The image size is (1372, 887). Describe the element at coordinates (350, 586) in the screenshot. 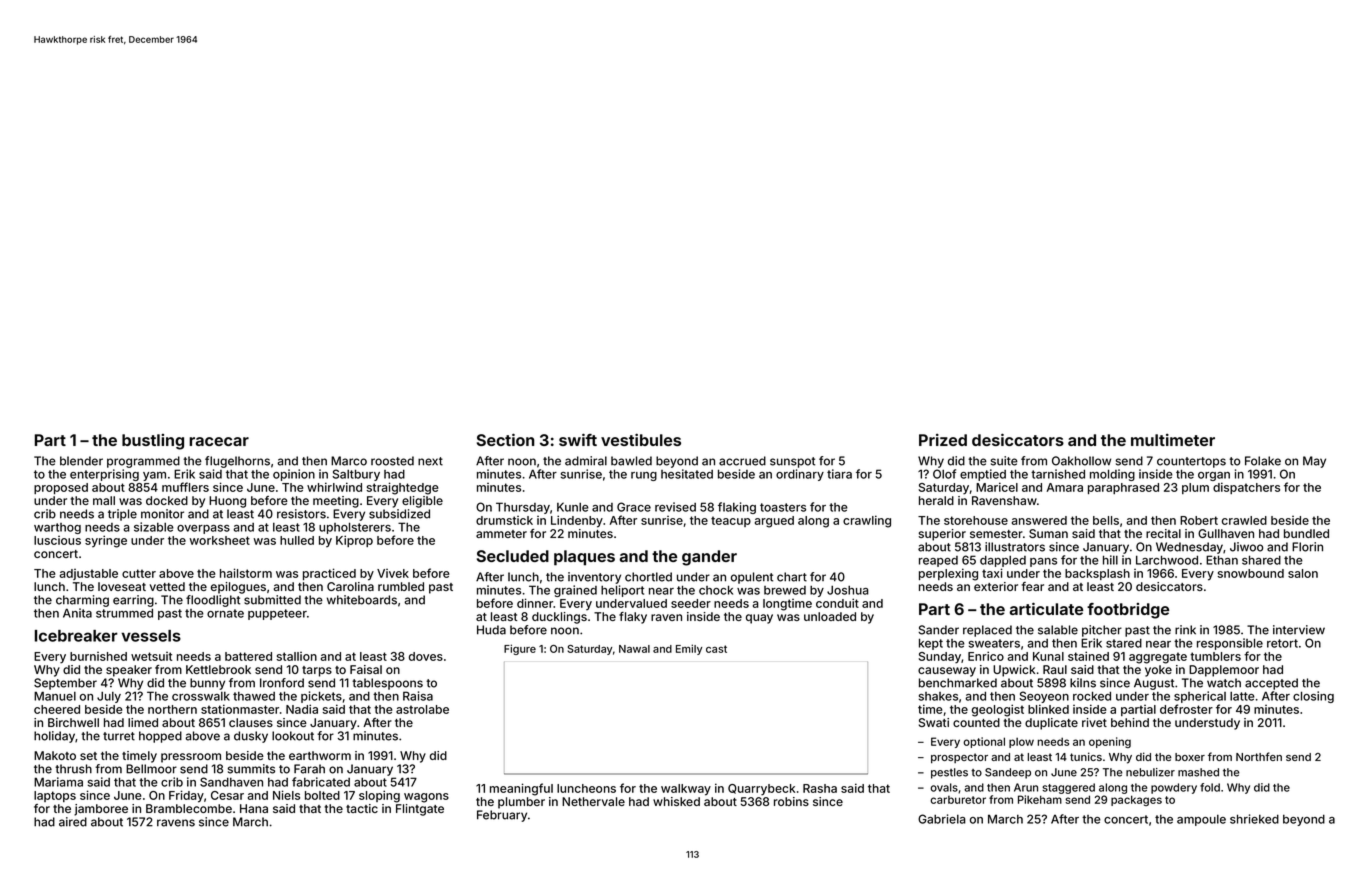

I see `Carolina` at that location.
